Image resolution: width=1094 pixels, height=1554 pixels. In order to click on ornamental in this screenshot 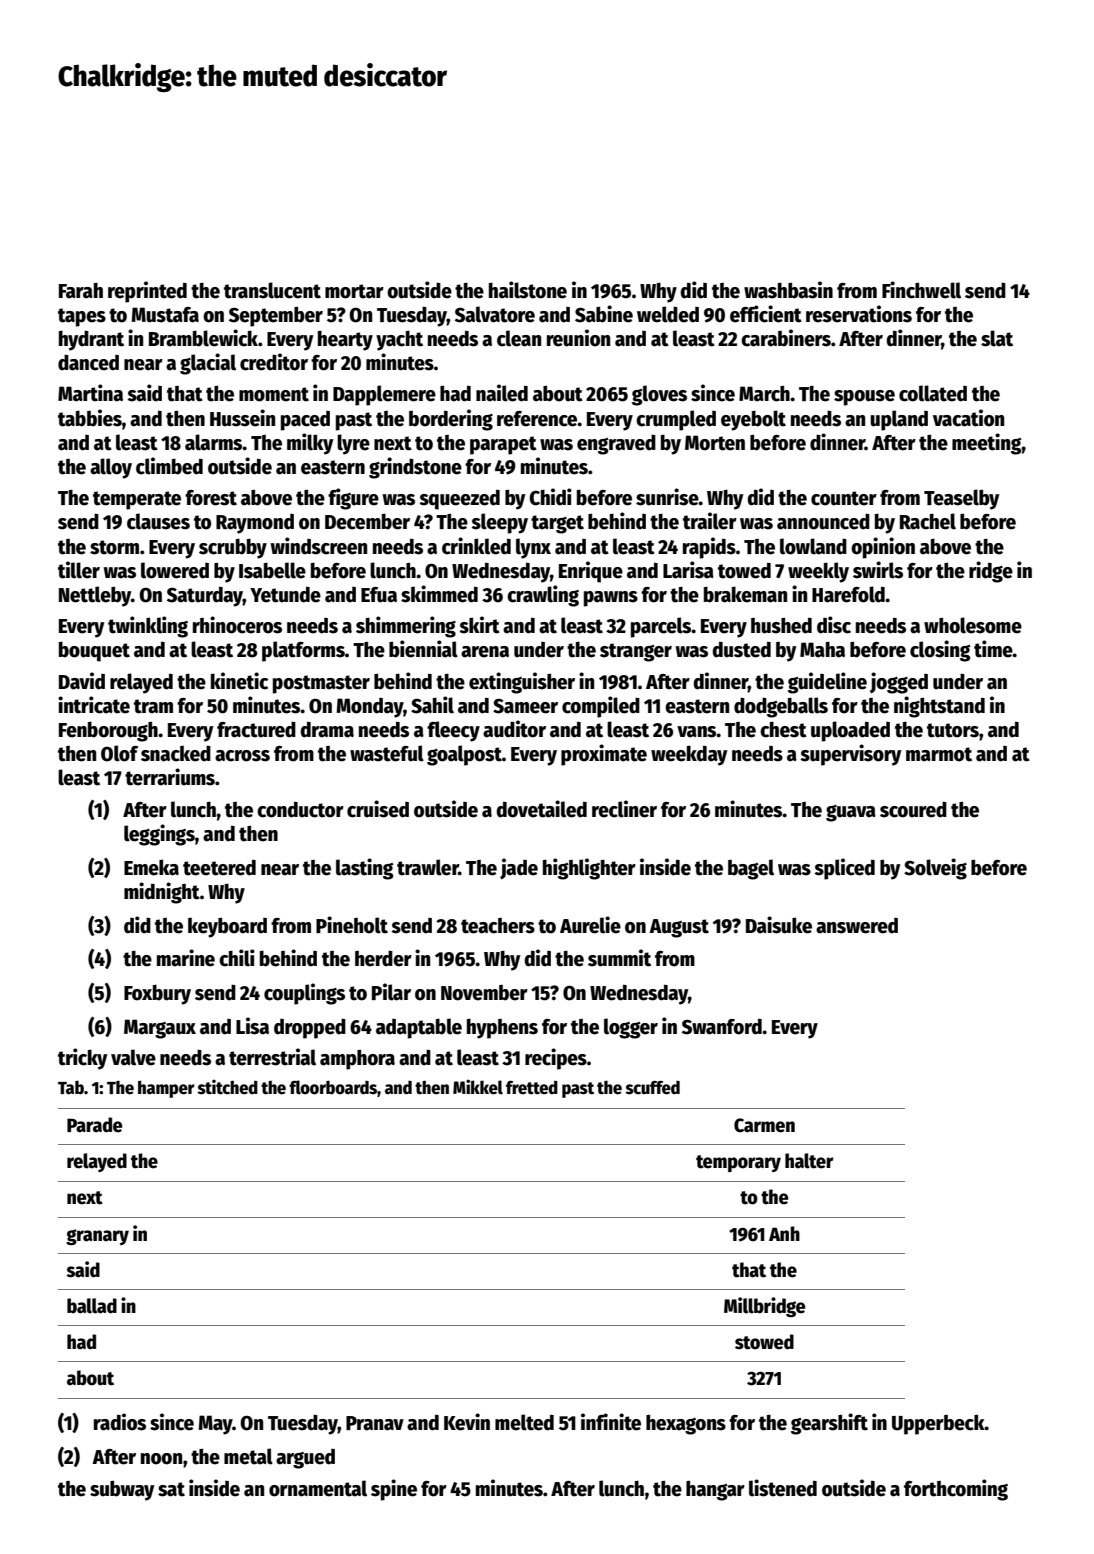, I will do `click(318, 1488)`.
